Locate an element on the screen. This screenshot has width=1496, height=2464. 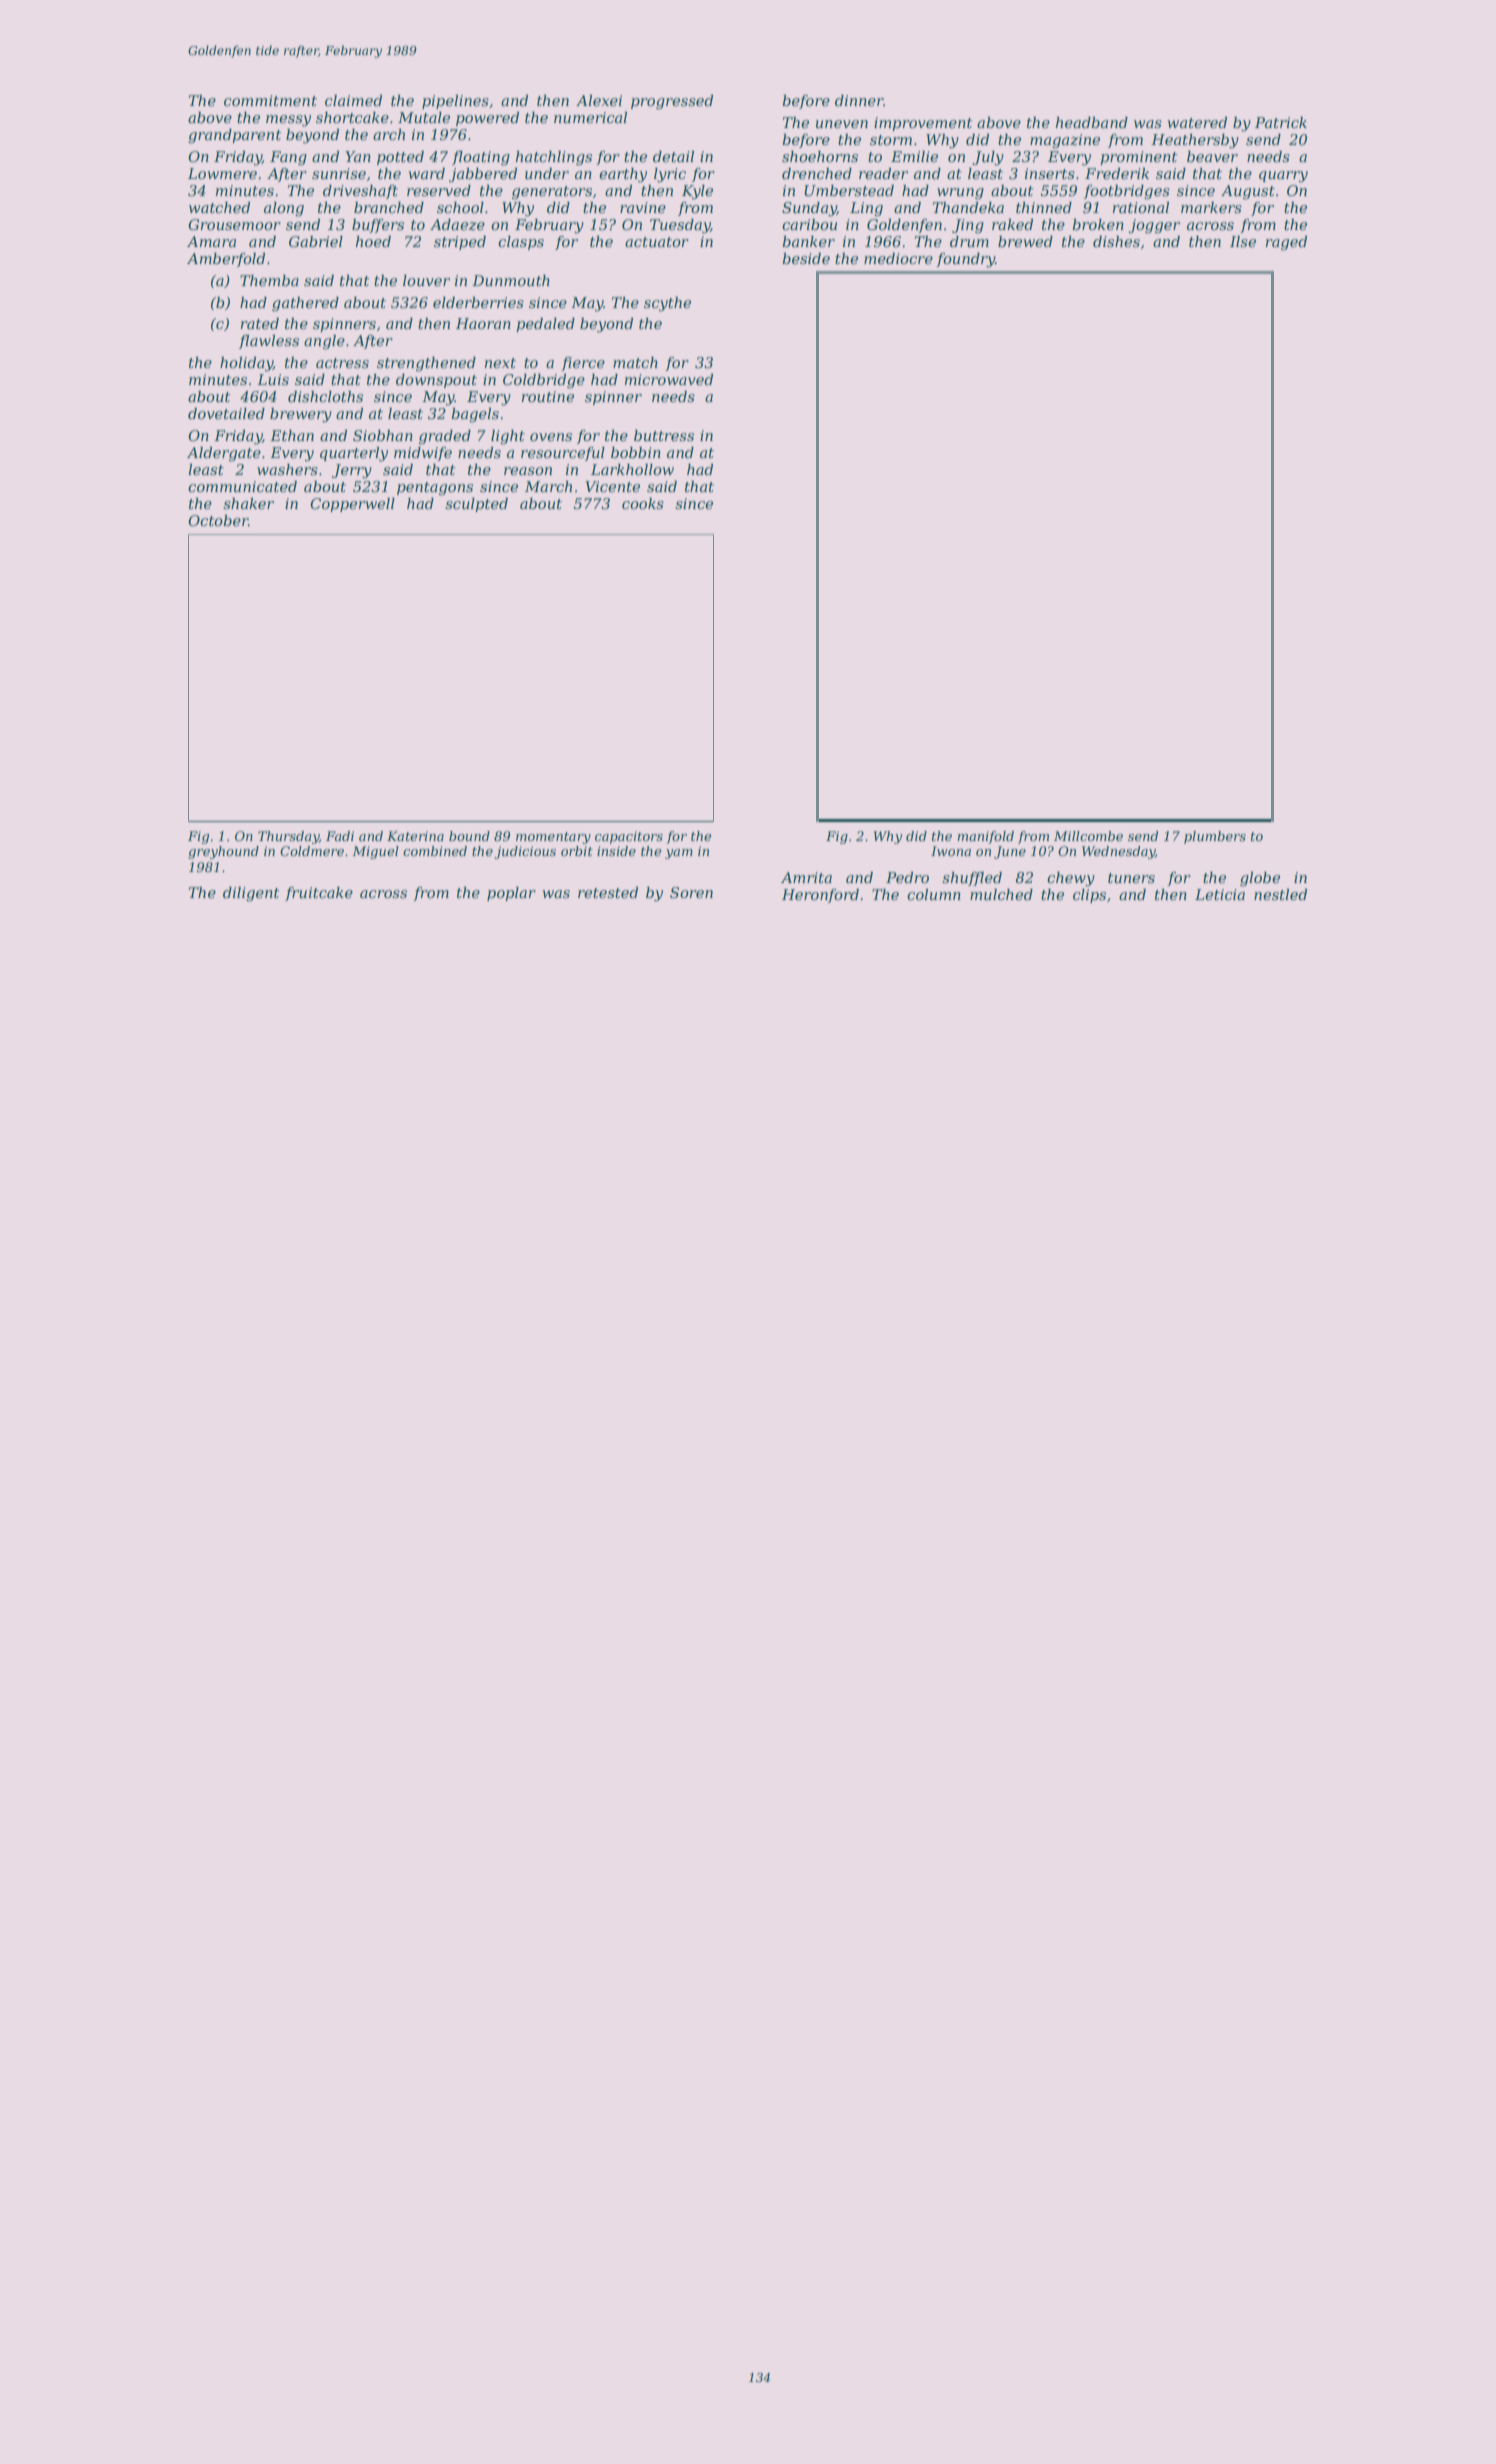
dovetailed is located at coordinates (226, 413).
